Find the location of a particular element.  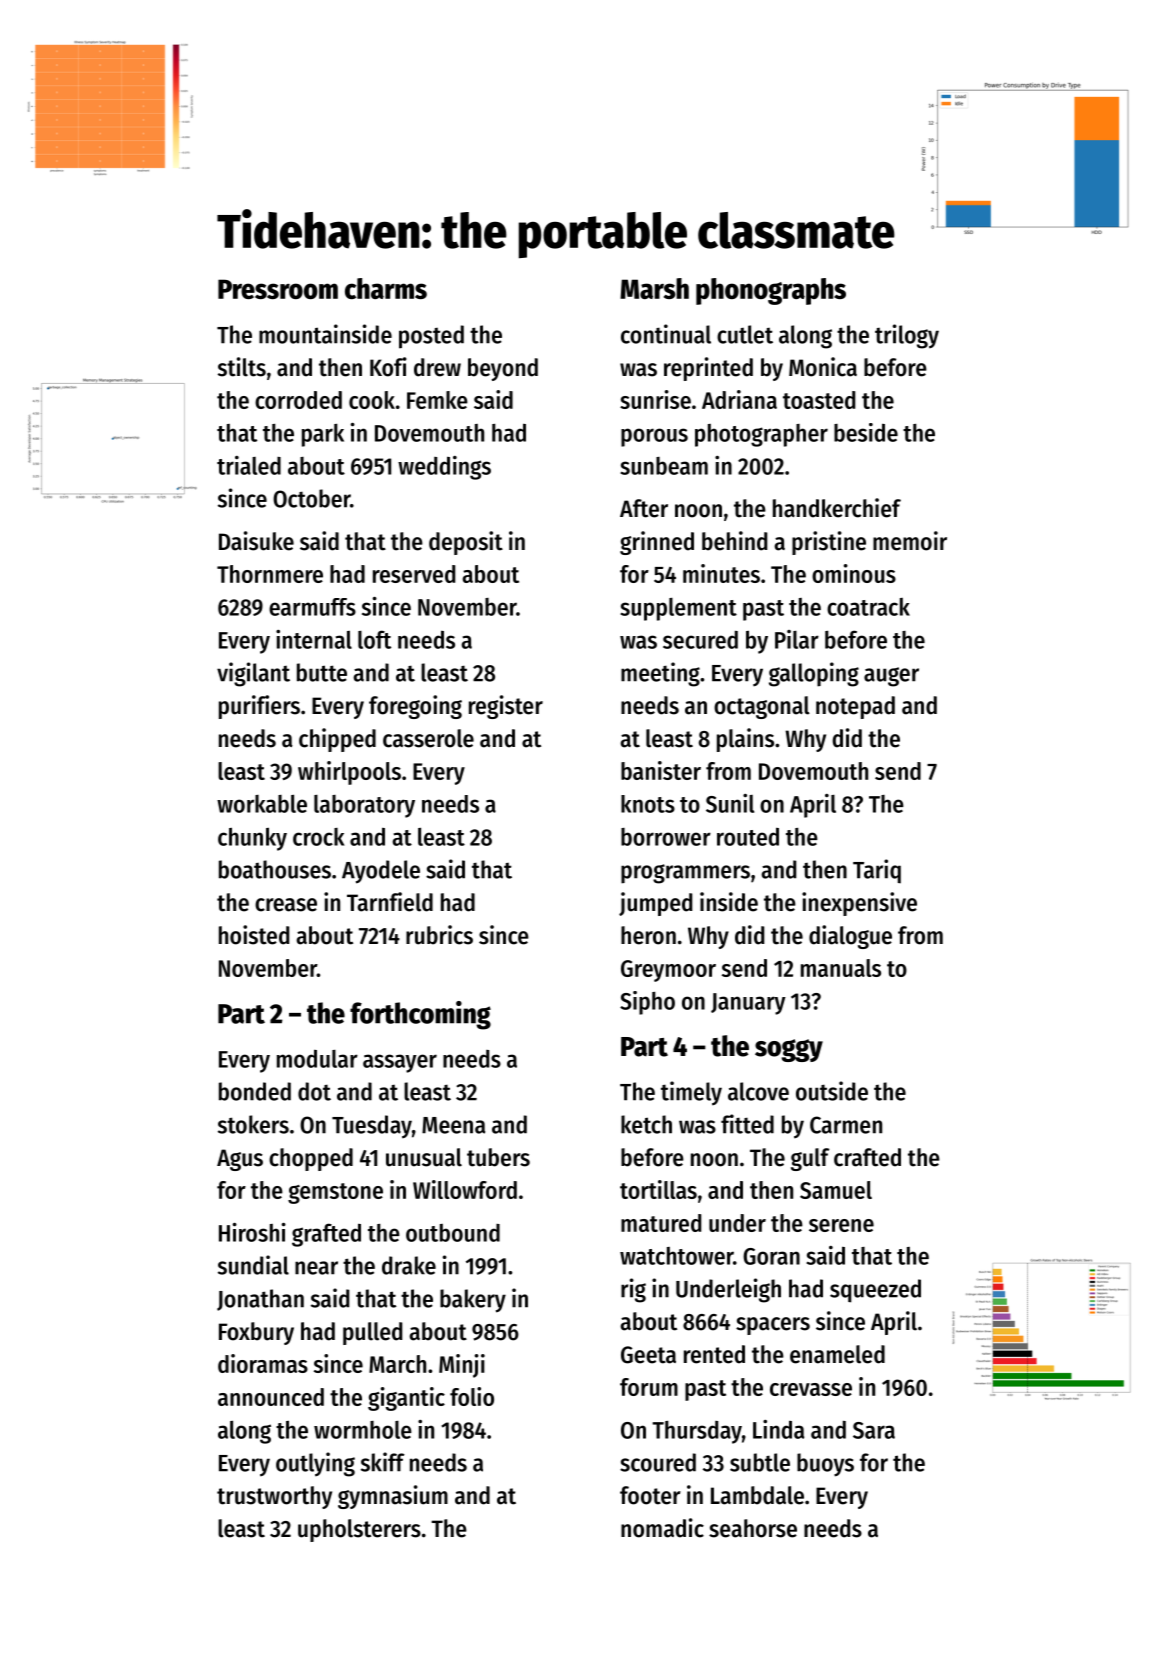

Marsh is located at coordinates (654, 288).
